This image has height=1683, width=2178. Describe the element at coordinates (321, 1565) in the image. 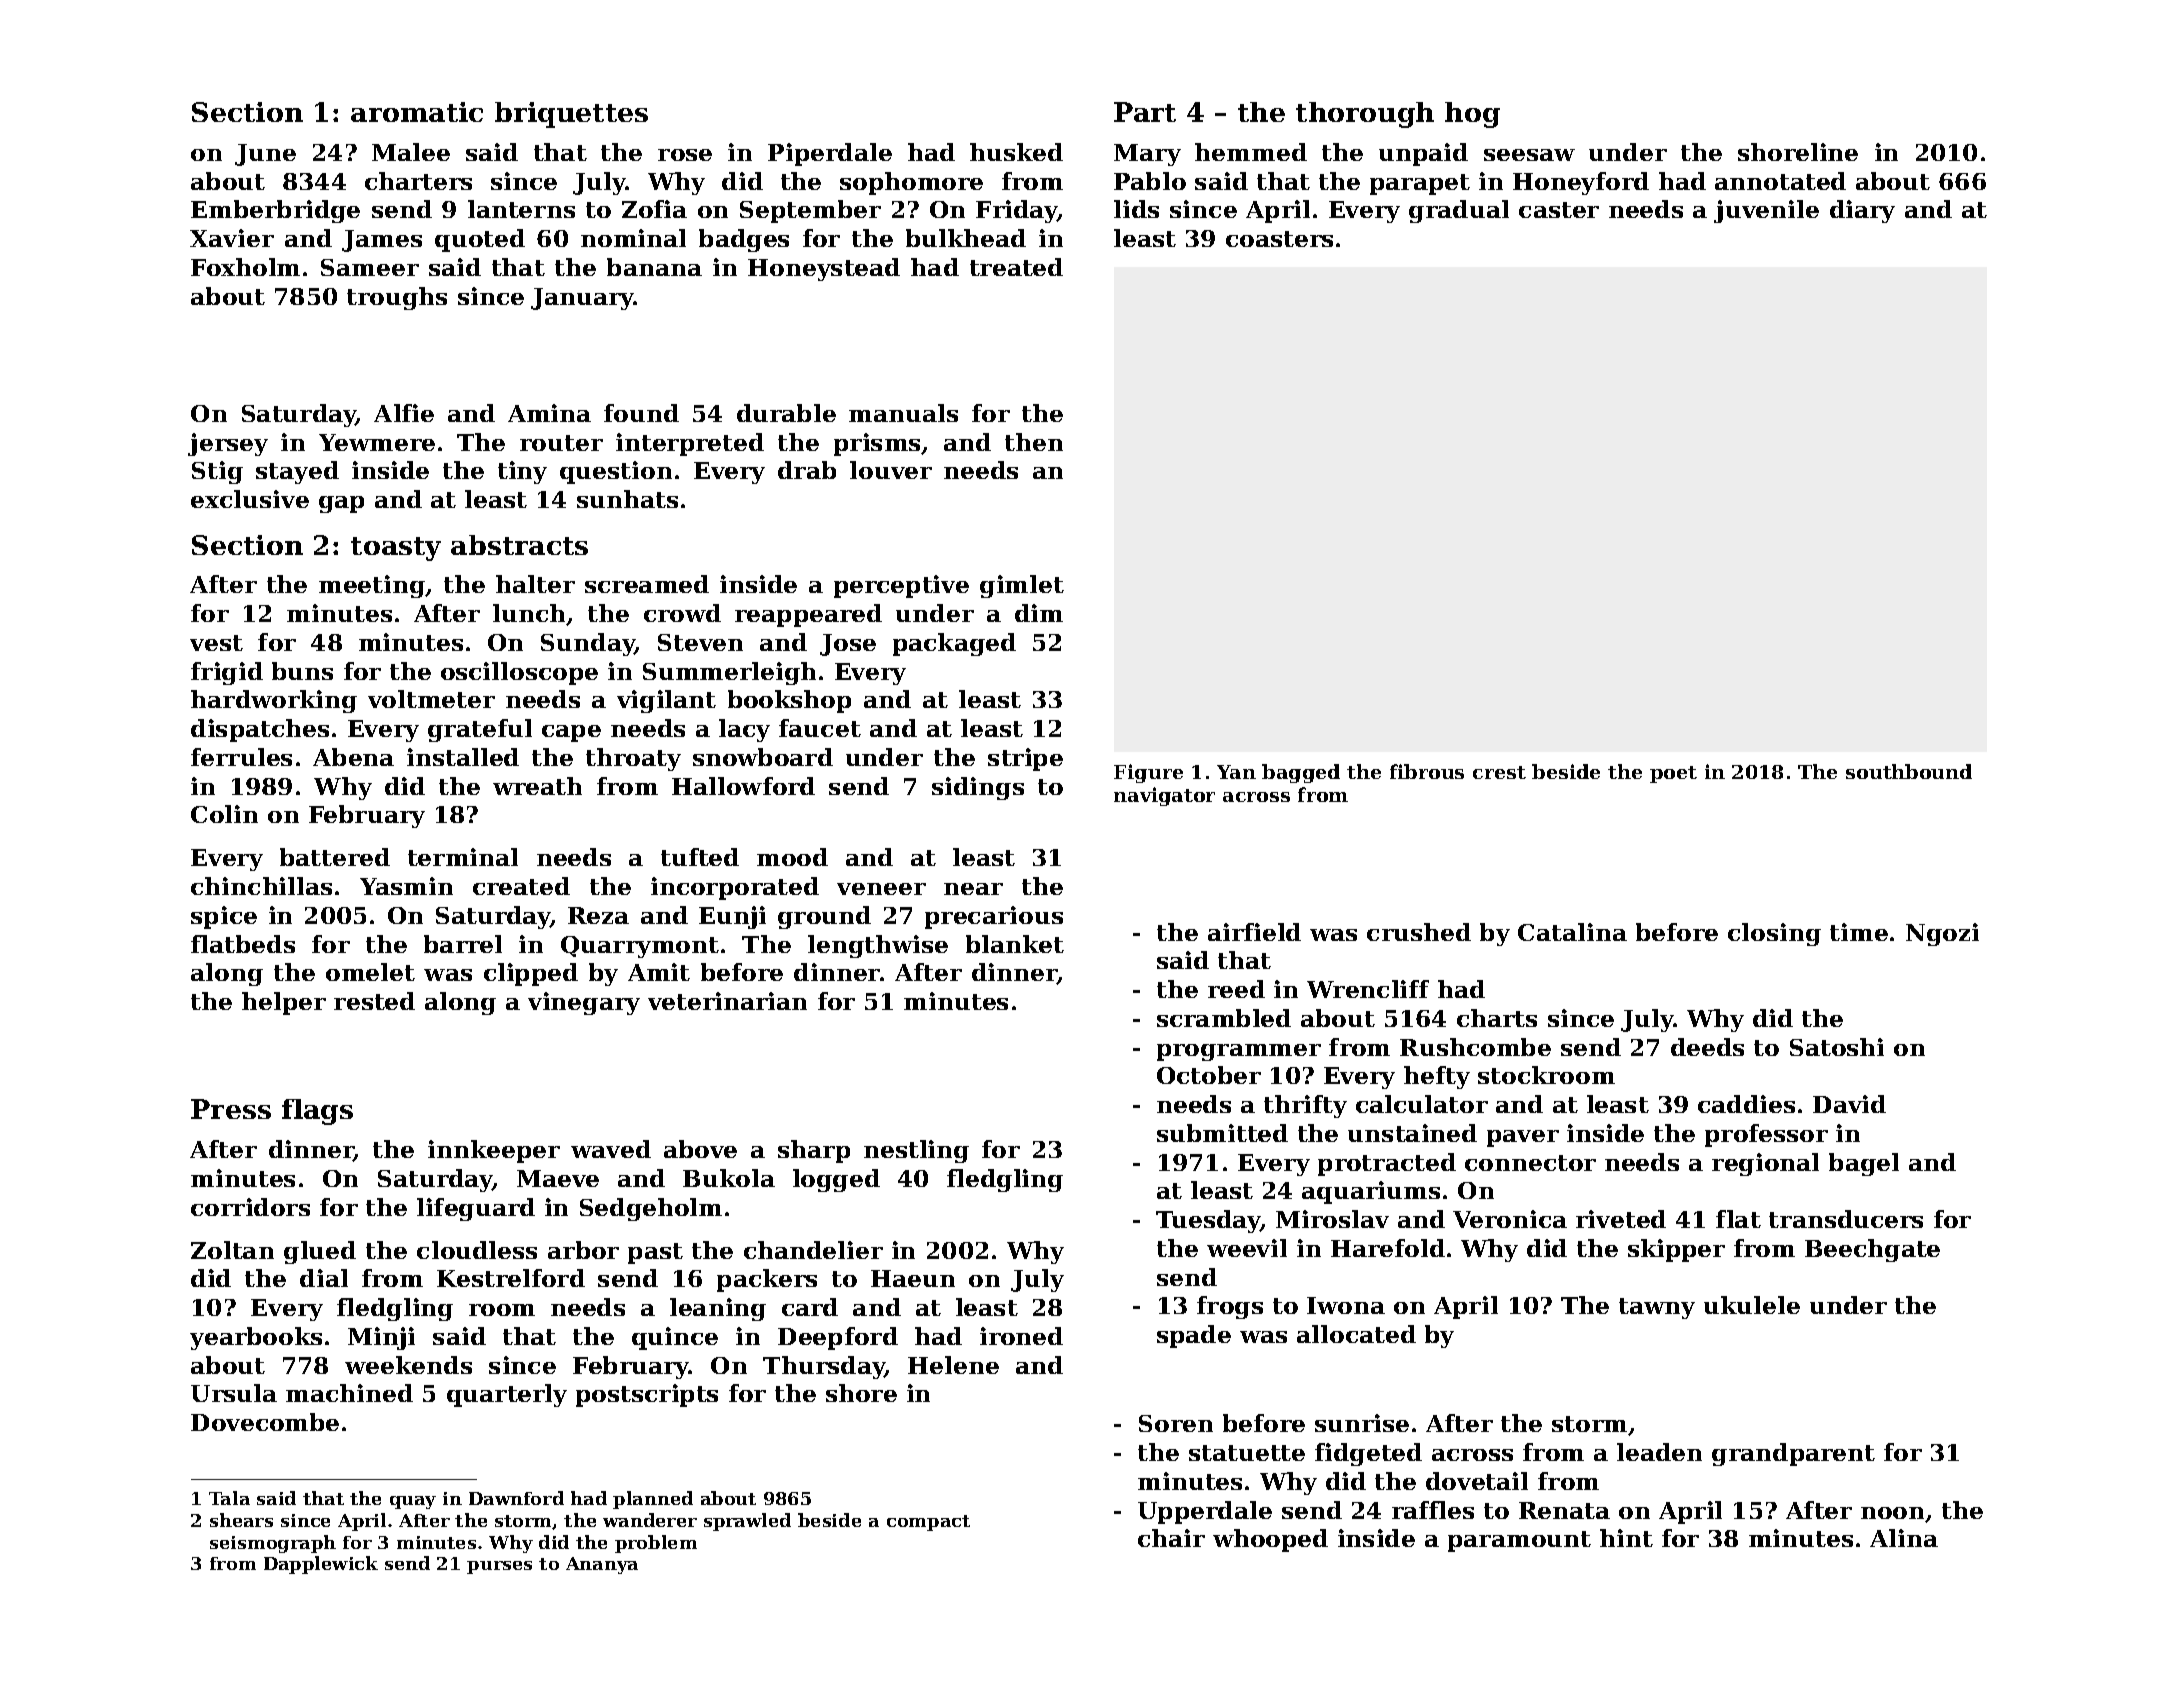

I see `Dapplewick` at that location.
